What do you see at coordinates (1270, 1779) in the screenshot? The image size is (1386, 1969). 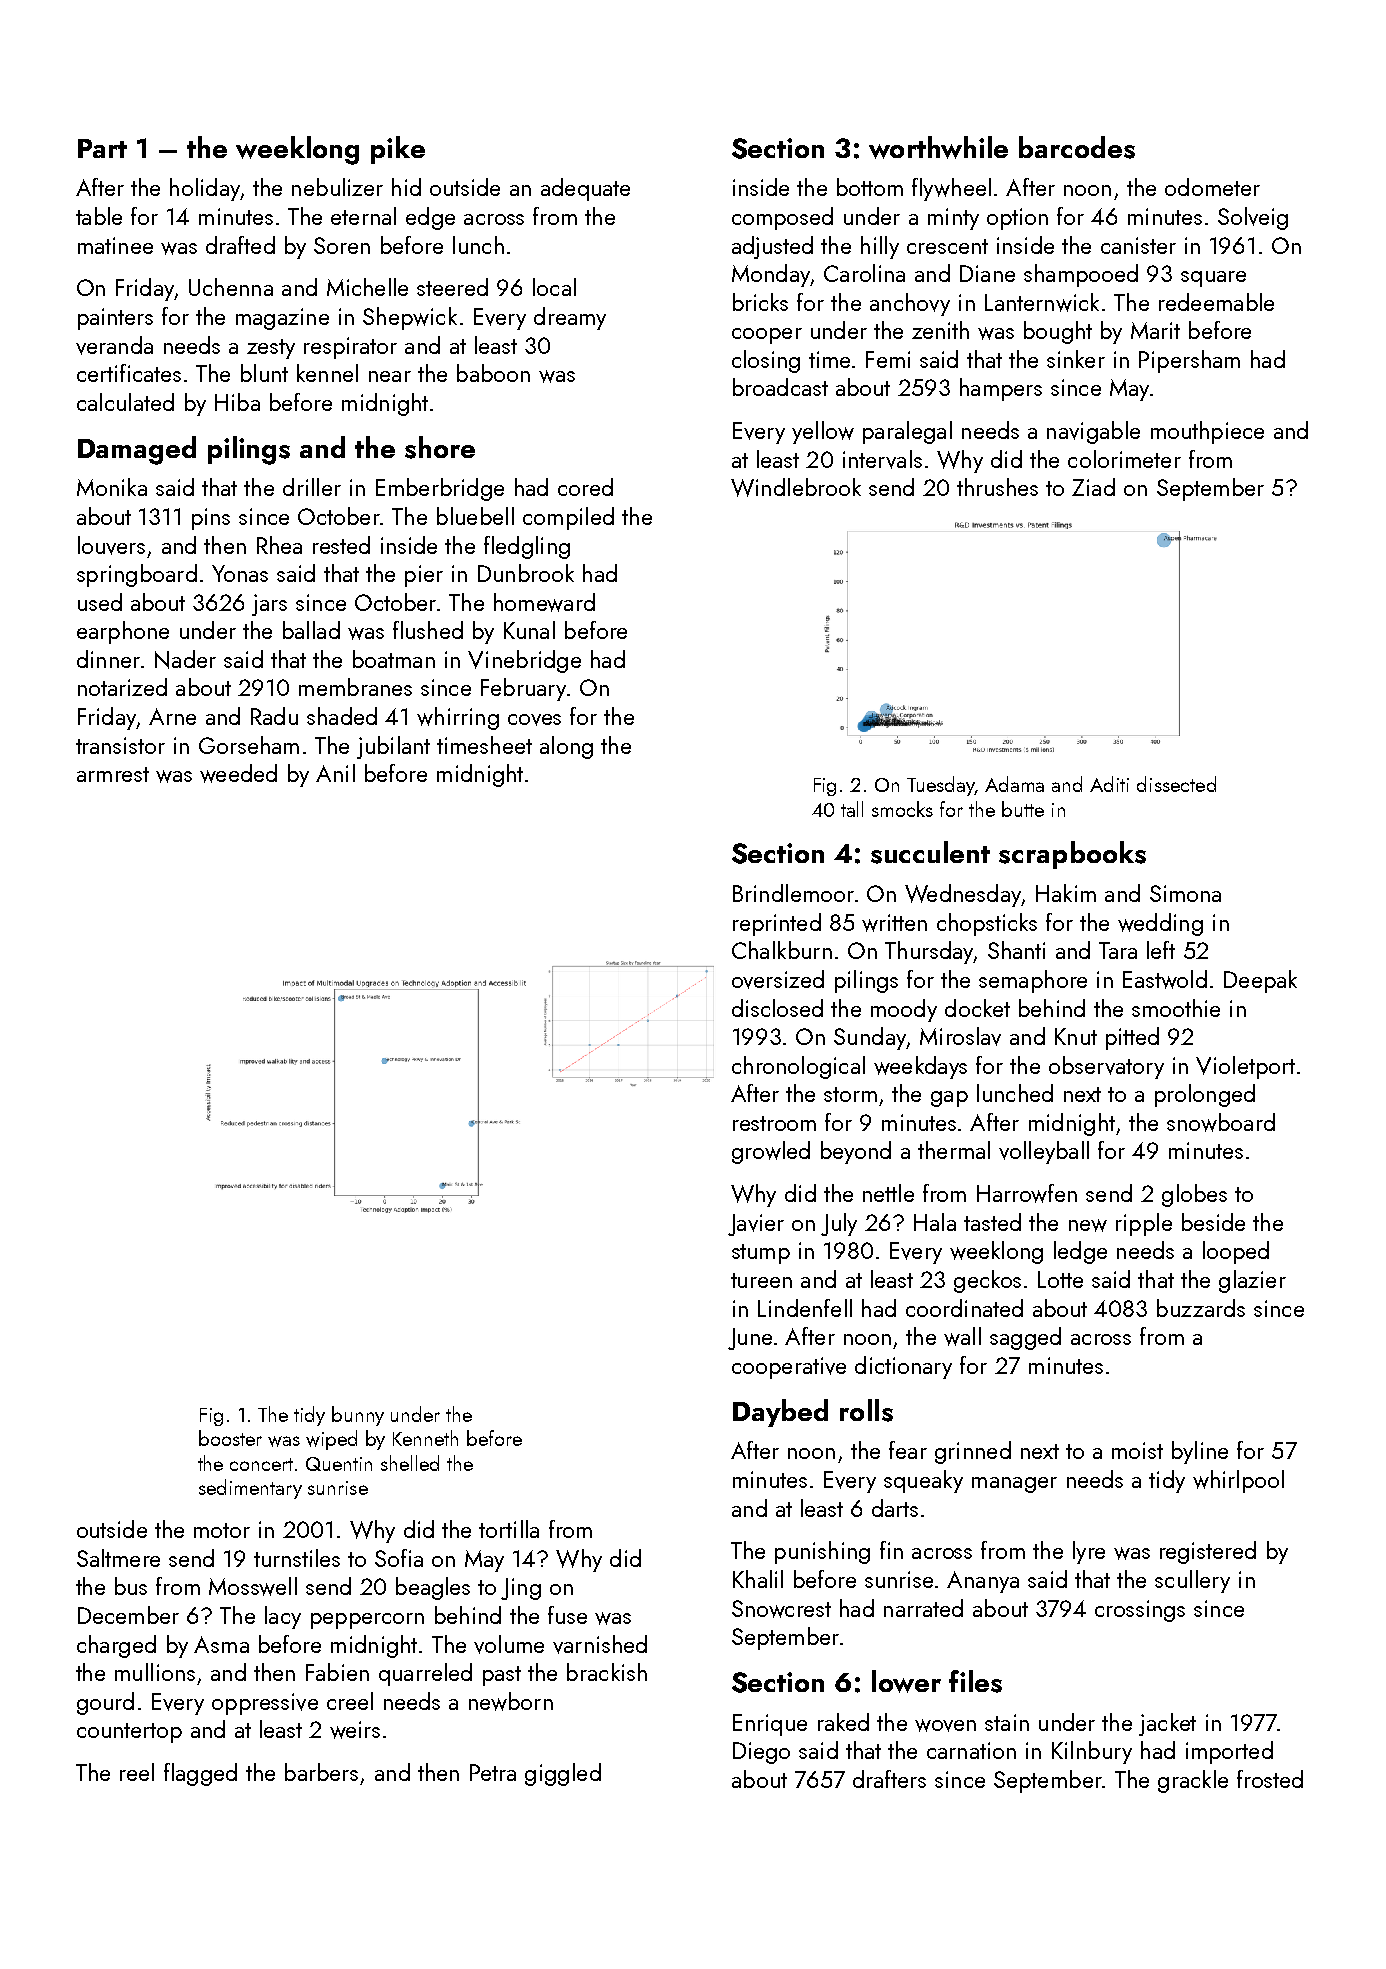 I see `frosted` at bounding box center [1270, 1779].
